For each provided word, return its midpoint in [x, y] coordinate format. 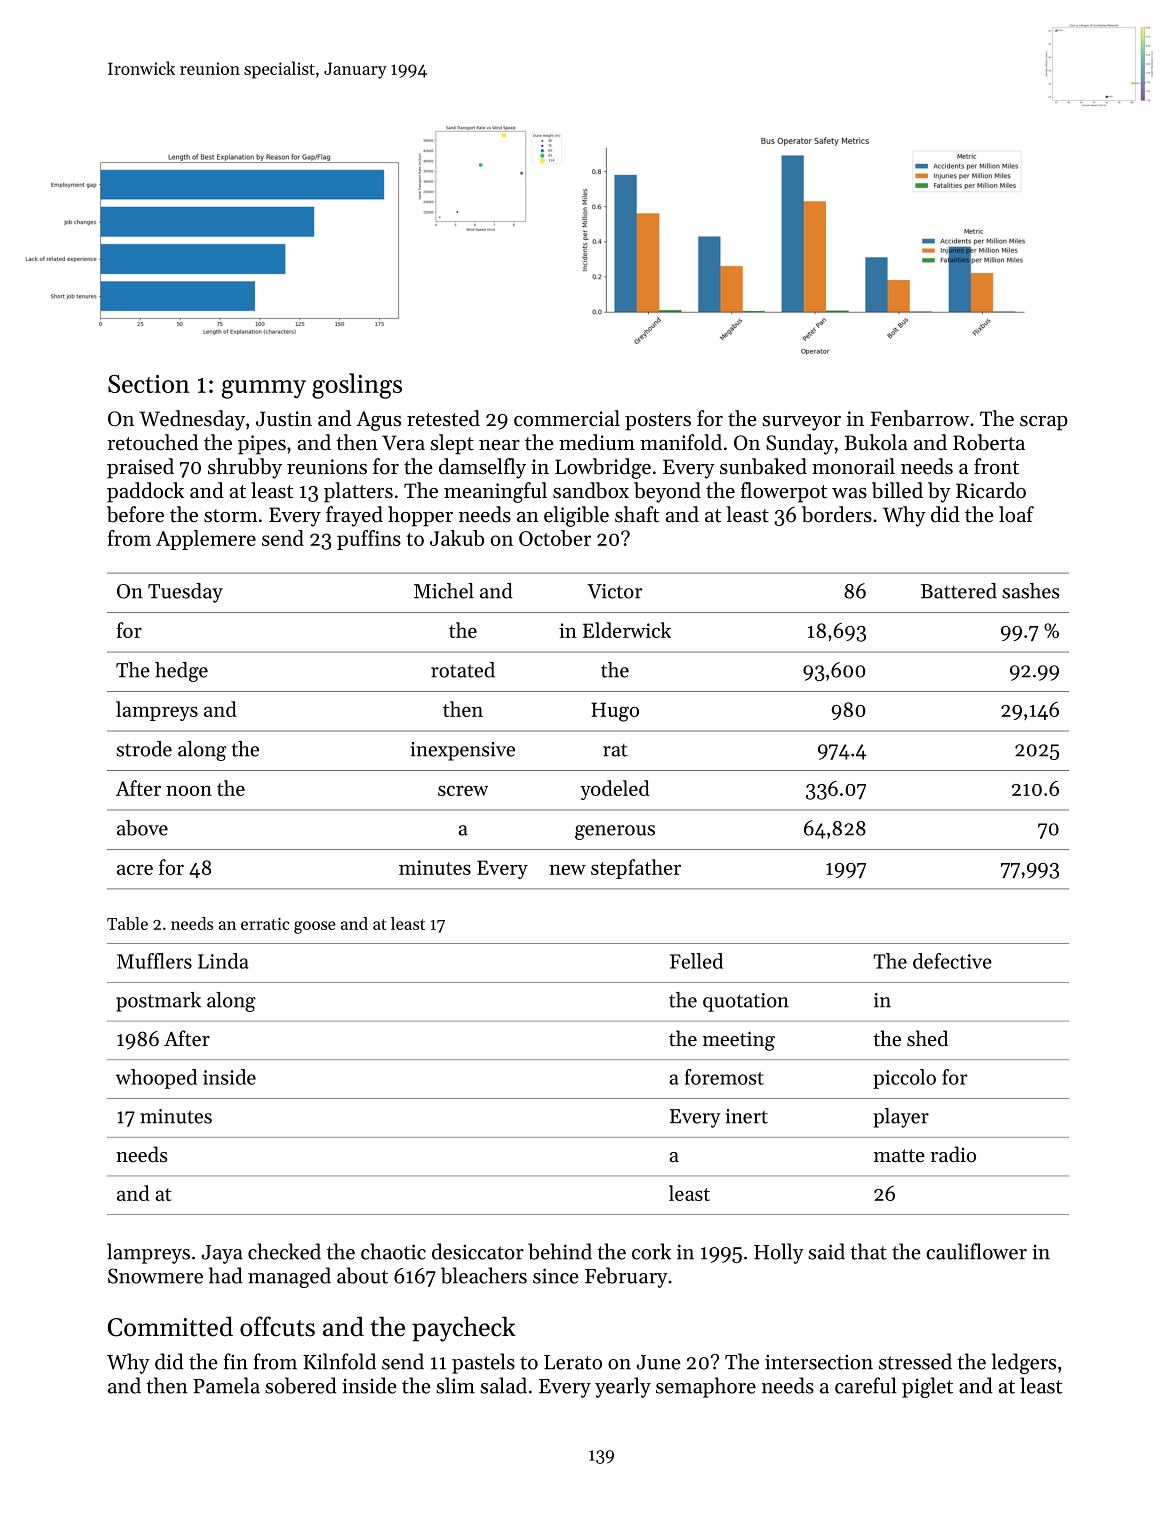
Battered [959, 591]
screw [463, 790]
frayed [354, 516]
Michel [444, 591]
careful [866, 1385]
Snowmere [155, 1276]
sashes [1031, 591]
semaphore [706, 1387]
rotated [463, 670]
